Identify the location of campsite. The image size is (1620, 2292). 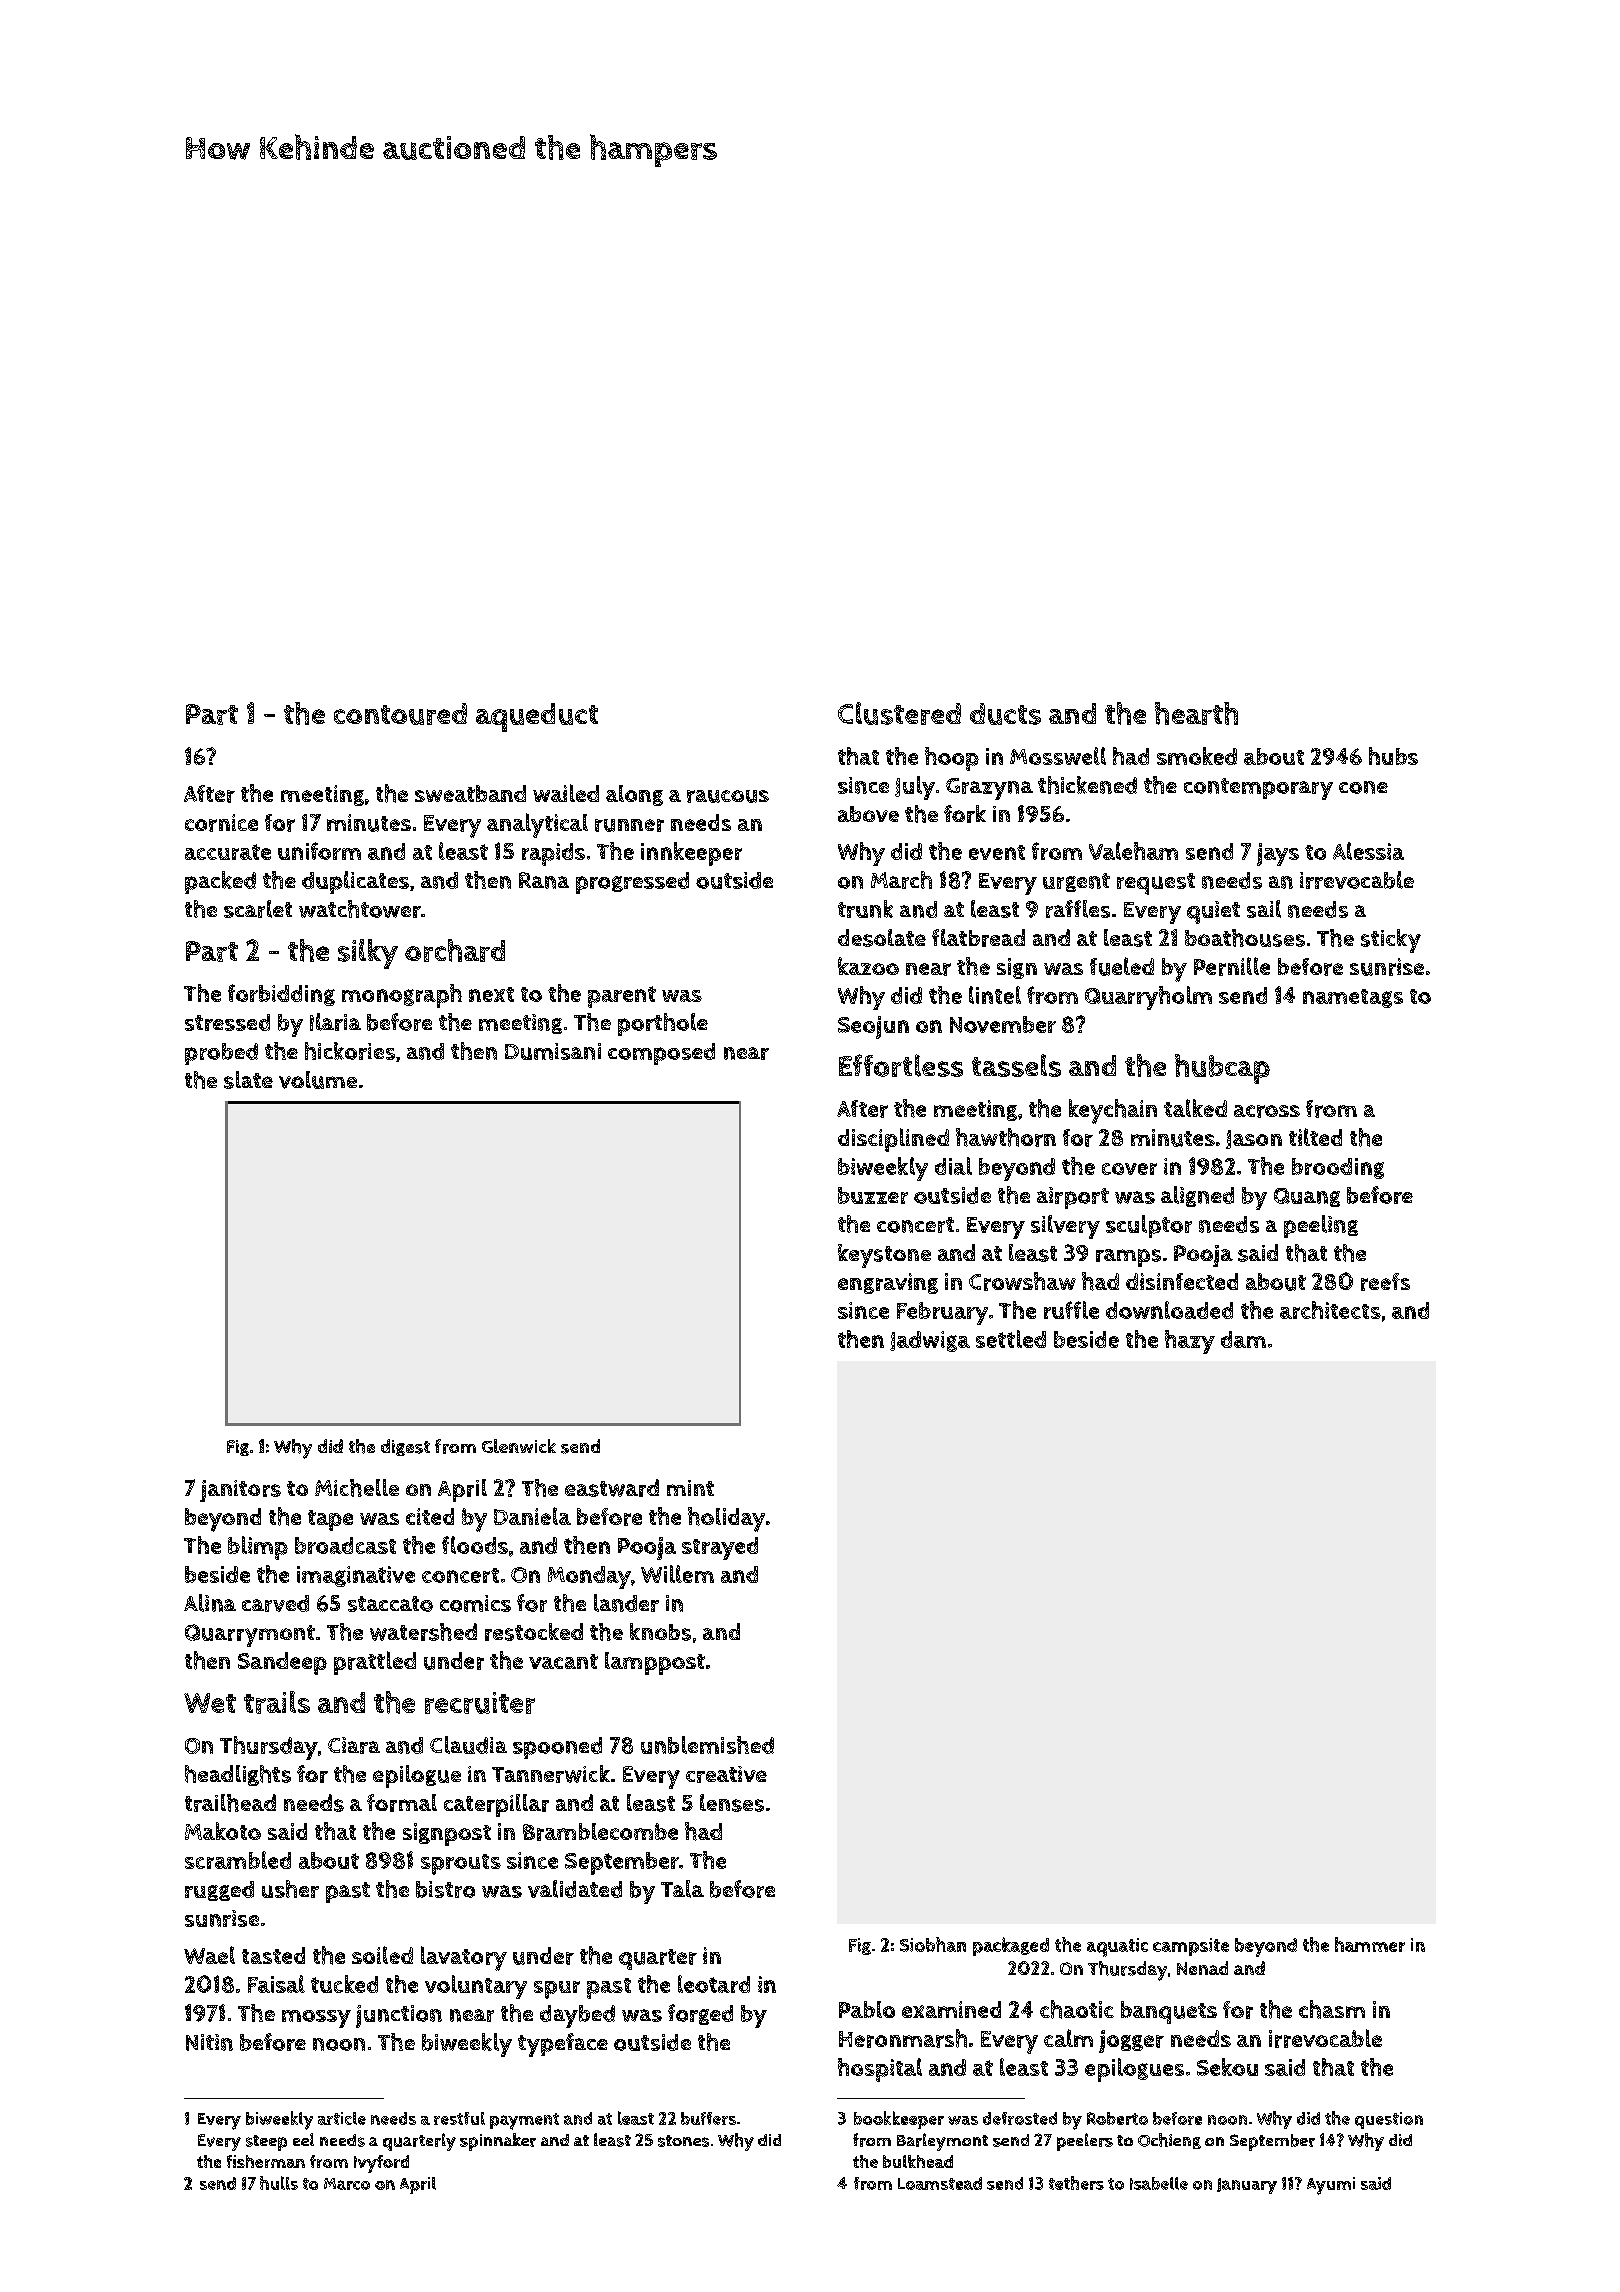
(1191, 1947).
